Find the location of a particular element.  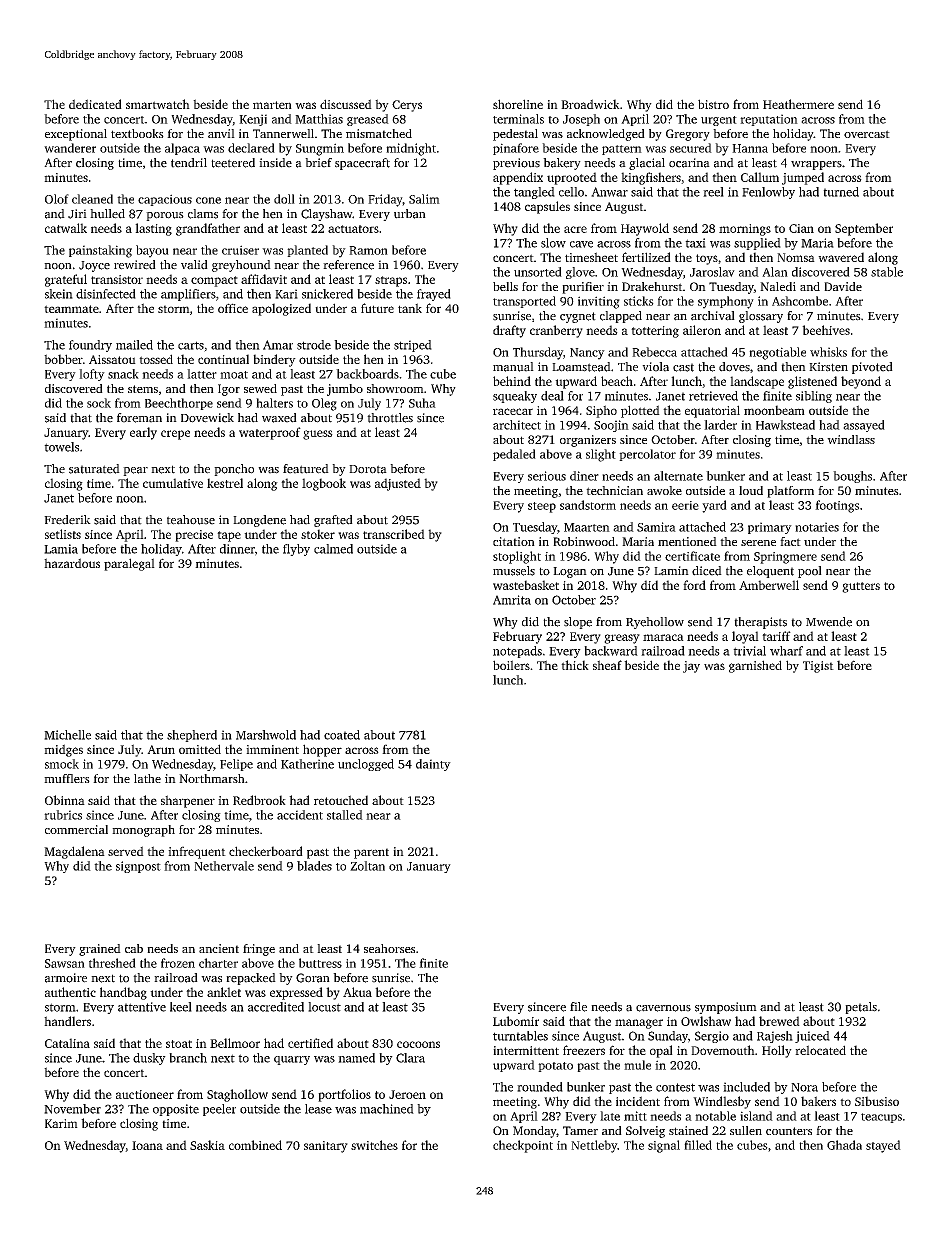

retouched is located at coordinates (341, 800).
